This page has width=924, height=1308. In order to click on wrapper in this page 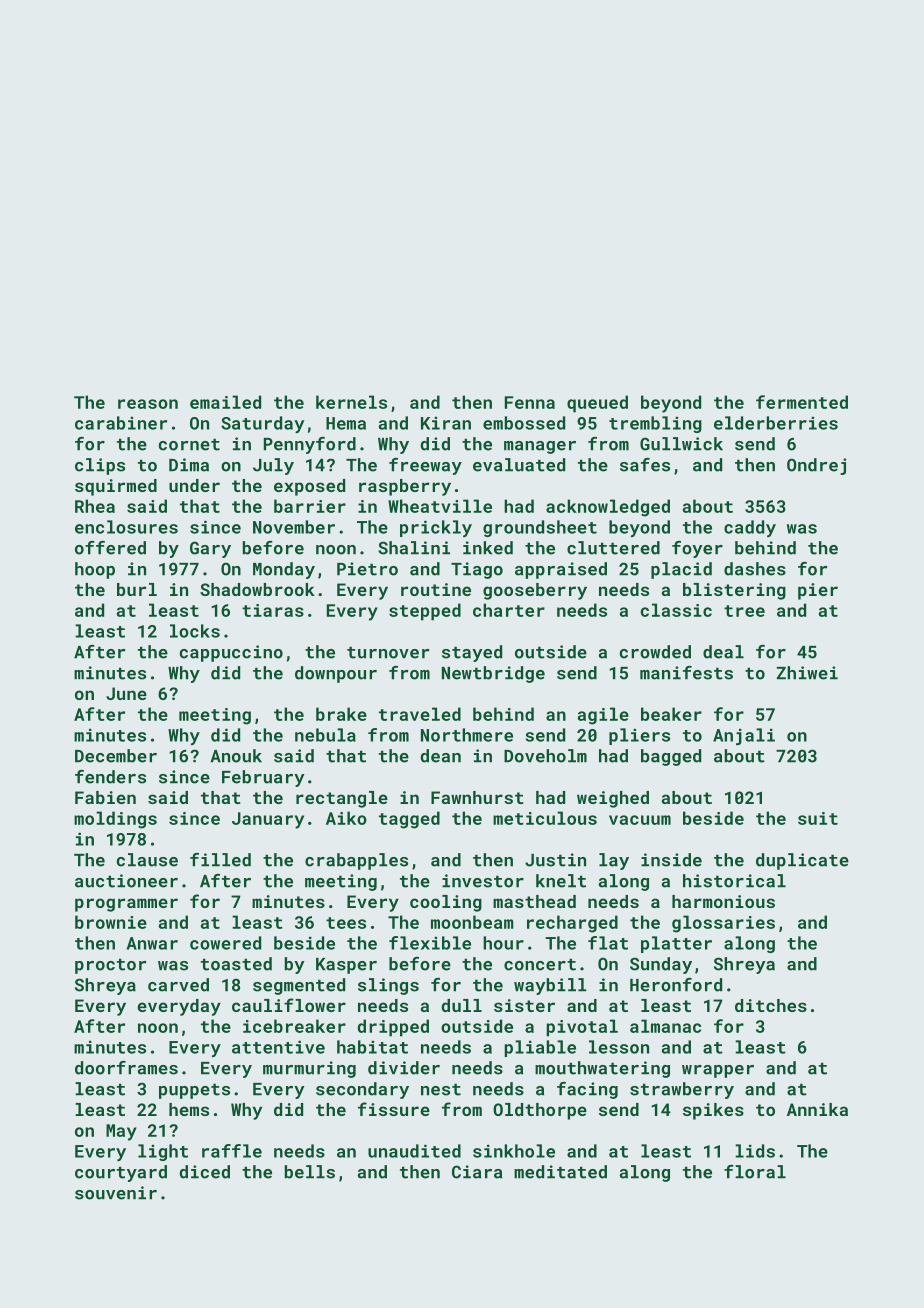, I will do `click(718, 1071)`.
